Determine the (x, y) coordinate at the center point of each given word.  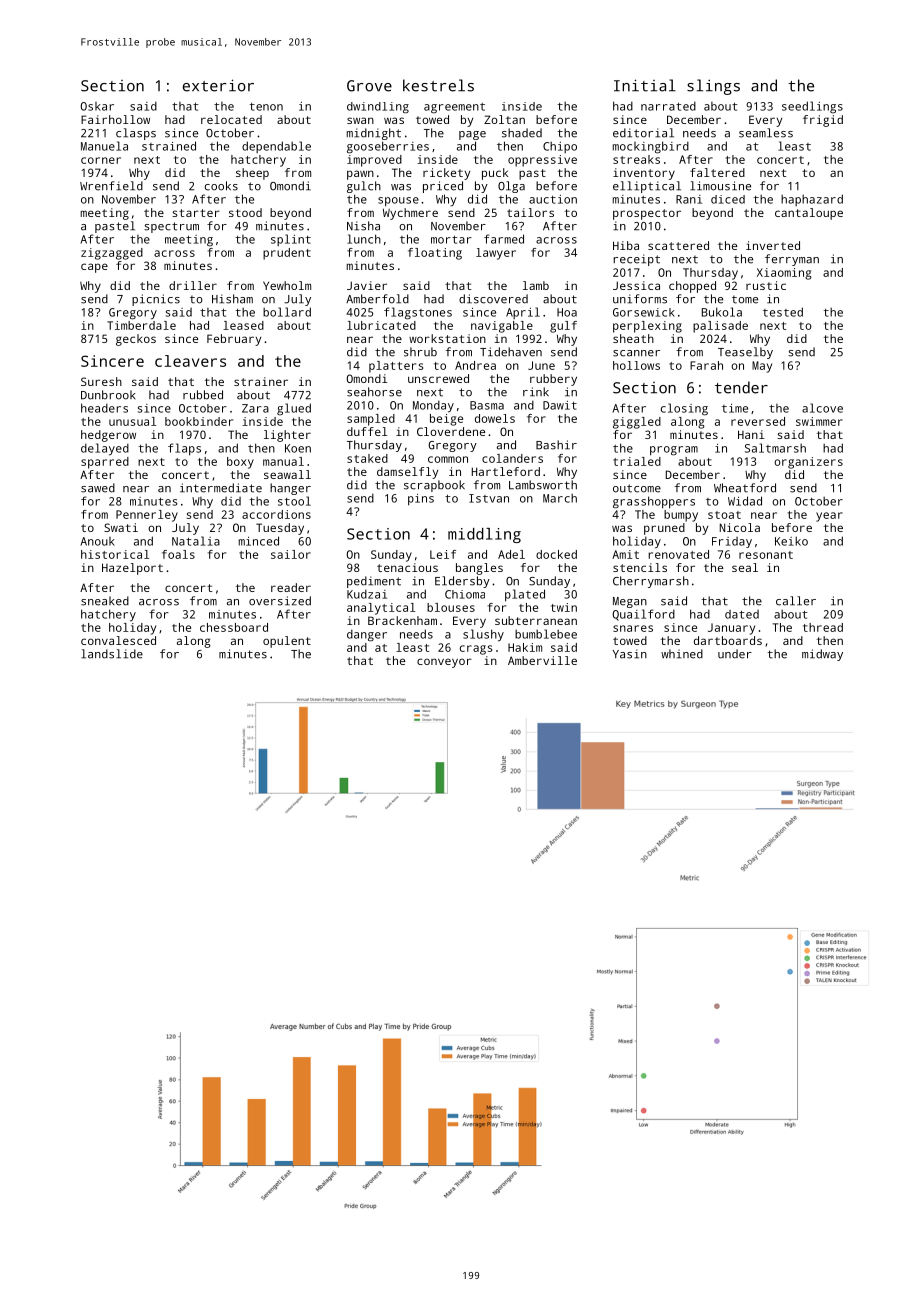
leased (243, 325)
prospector (647, 214)
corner (101, 160)
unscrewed (438, 378)
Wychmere (410, 214)
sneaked (105, 601)
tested (783, 312)
